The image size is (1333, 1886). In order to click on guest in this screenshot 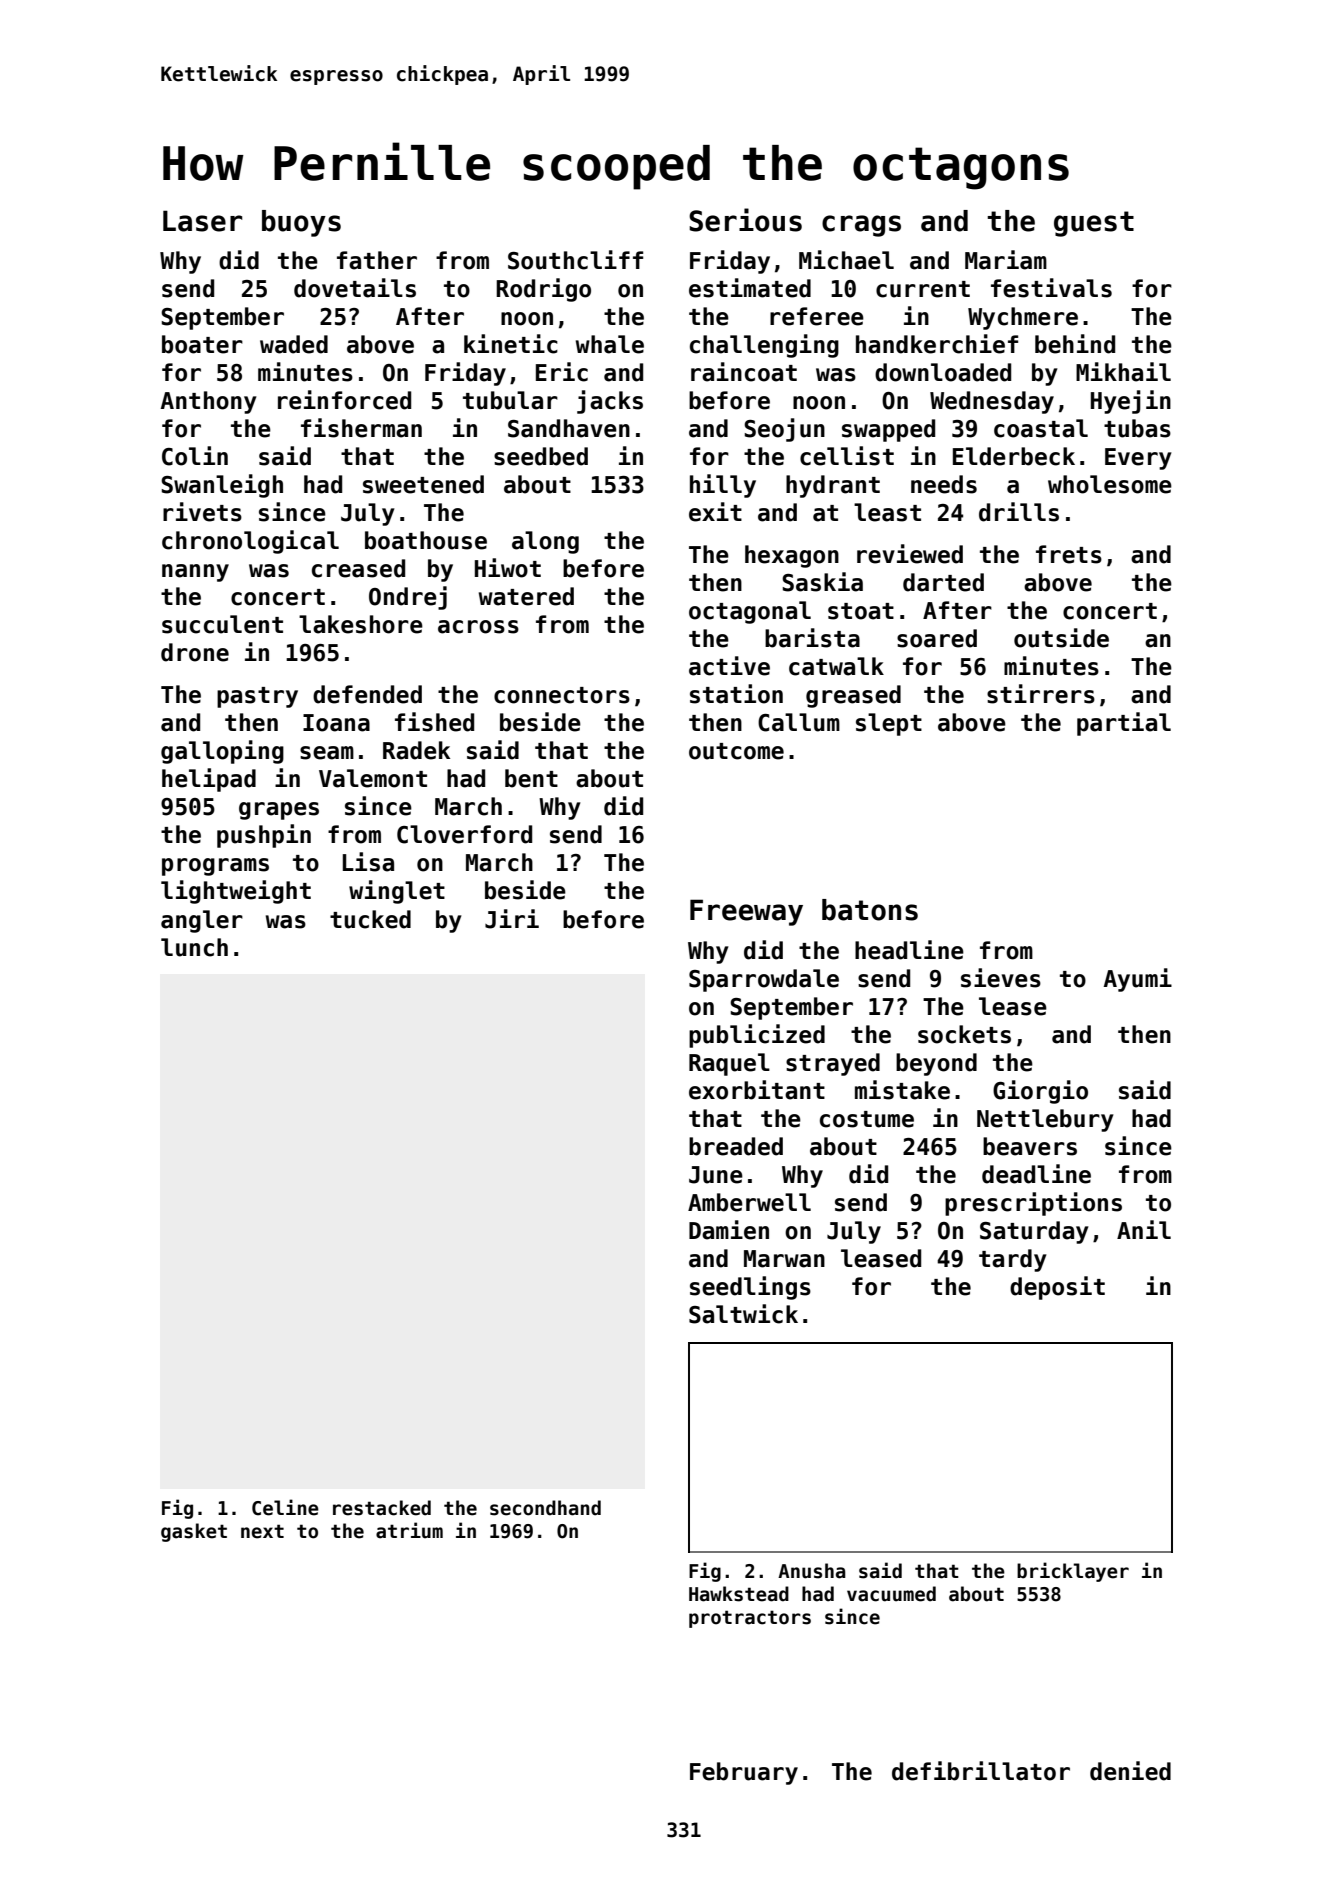, I will do `click(1094, 224)`.
